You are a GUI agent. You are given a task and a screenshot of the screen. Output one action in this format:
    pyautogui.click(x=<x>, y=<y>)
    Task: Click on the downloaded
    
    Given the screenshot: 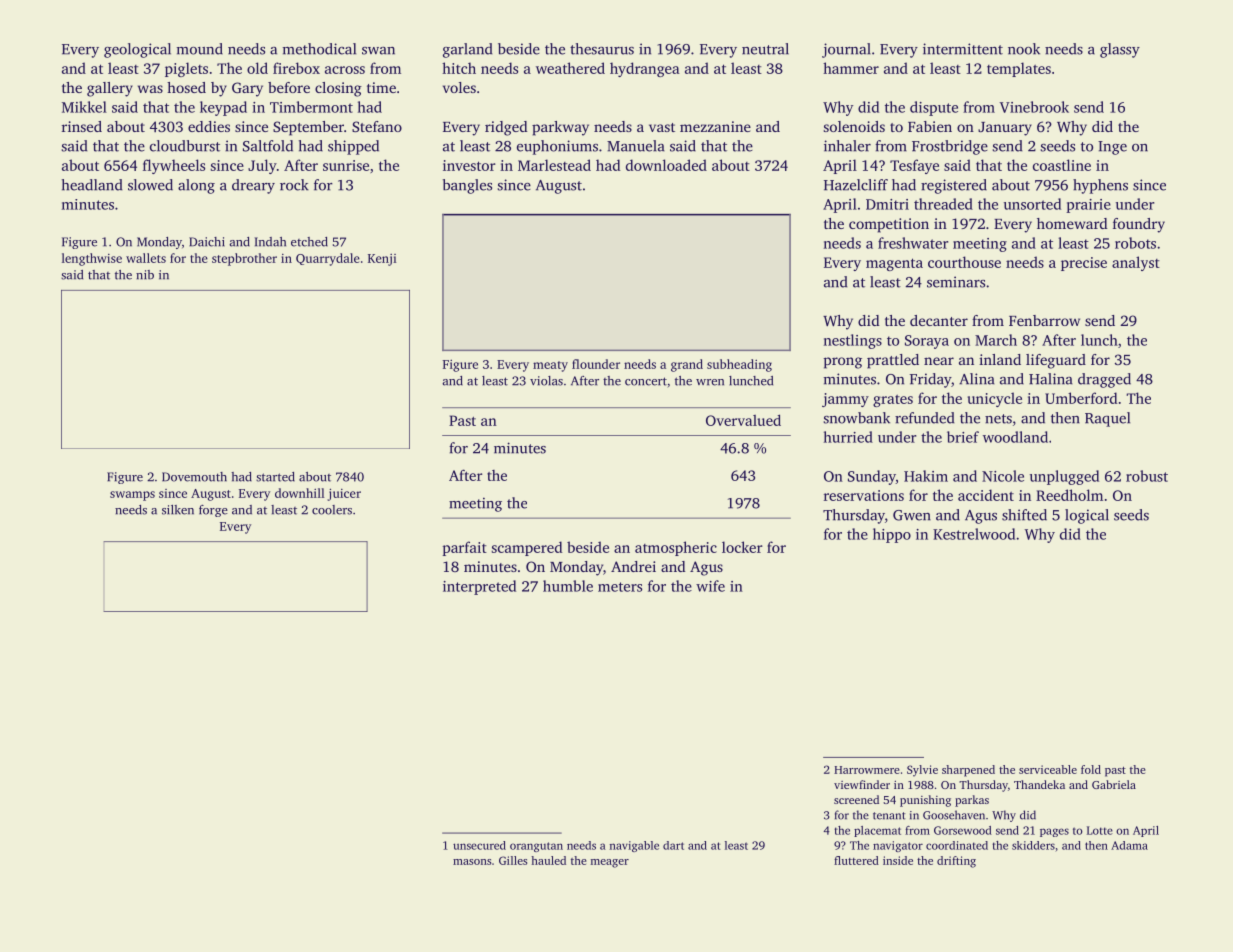 What is the action you would take?
    pyautogui.click(x=666, y=165)
